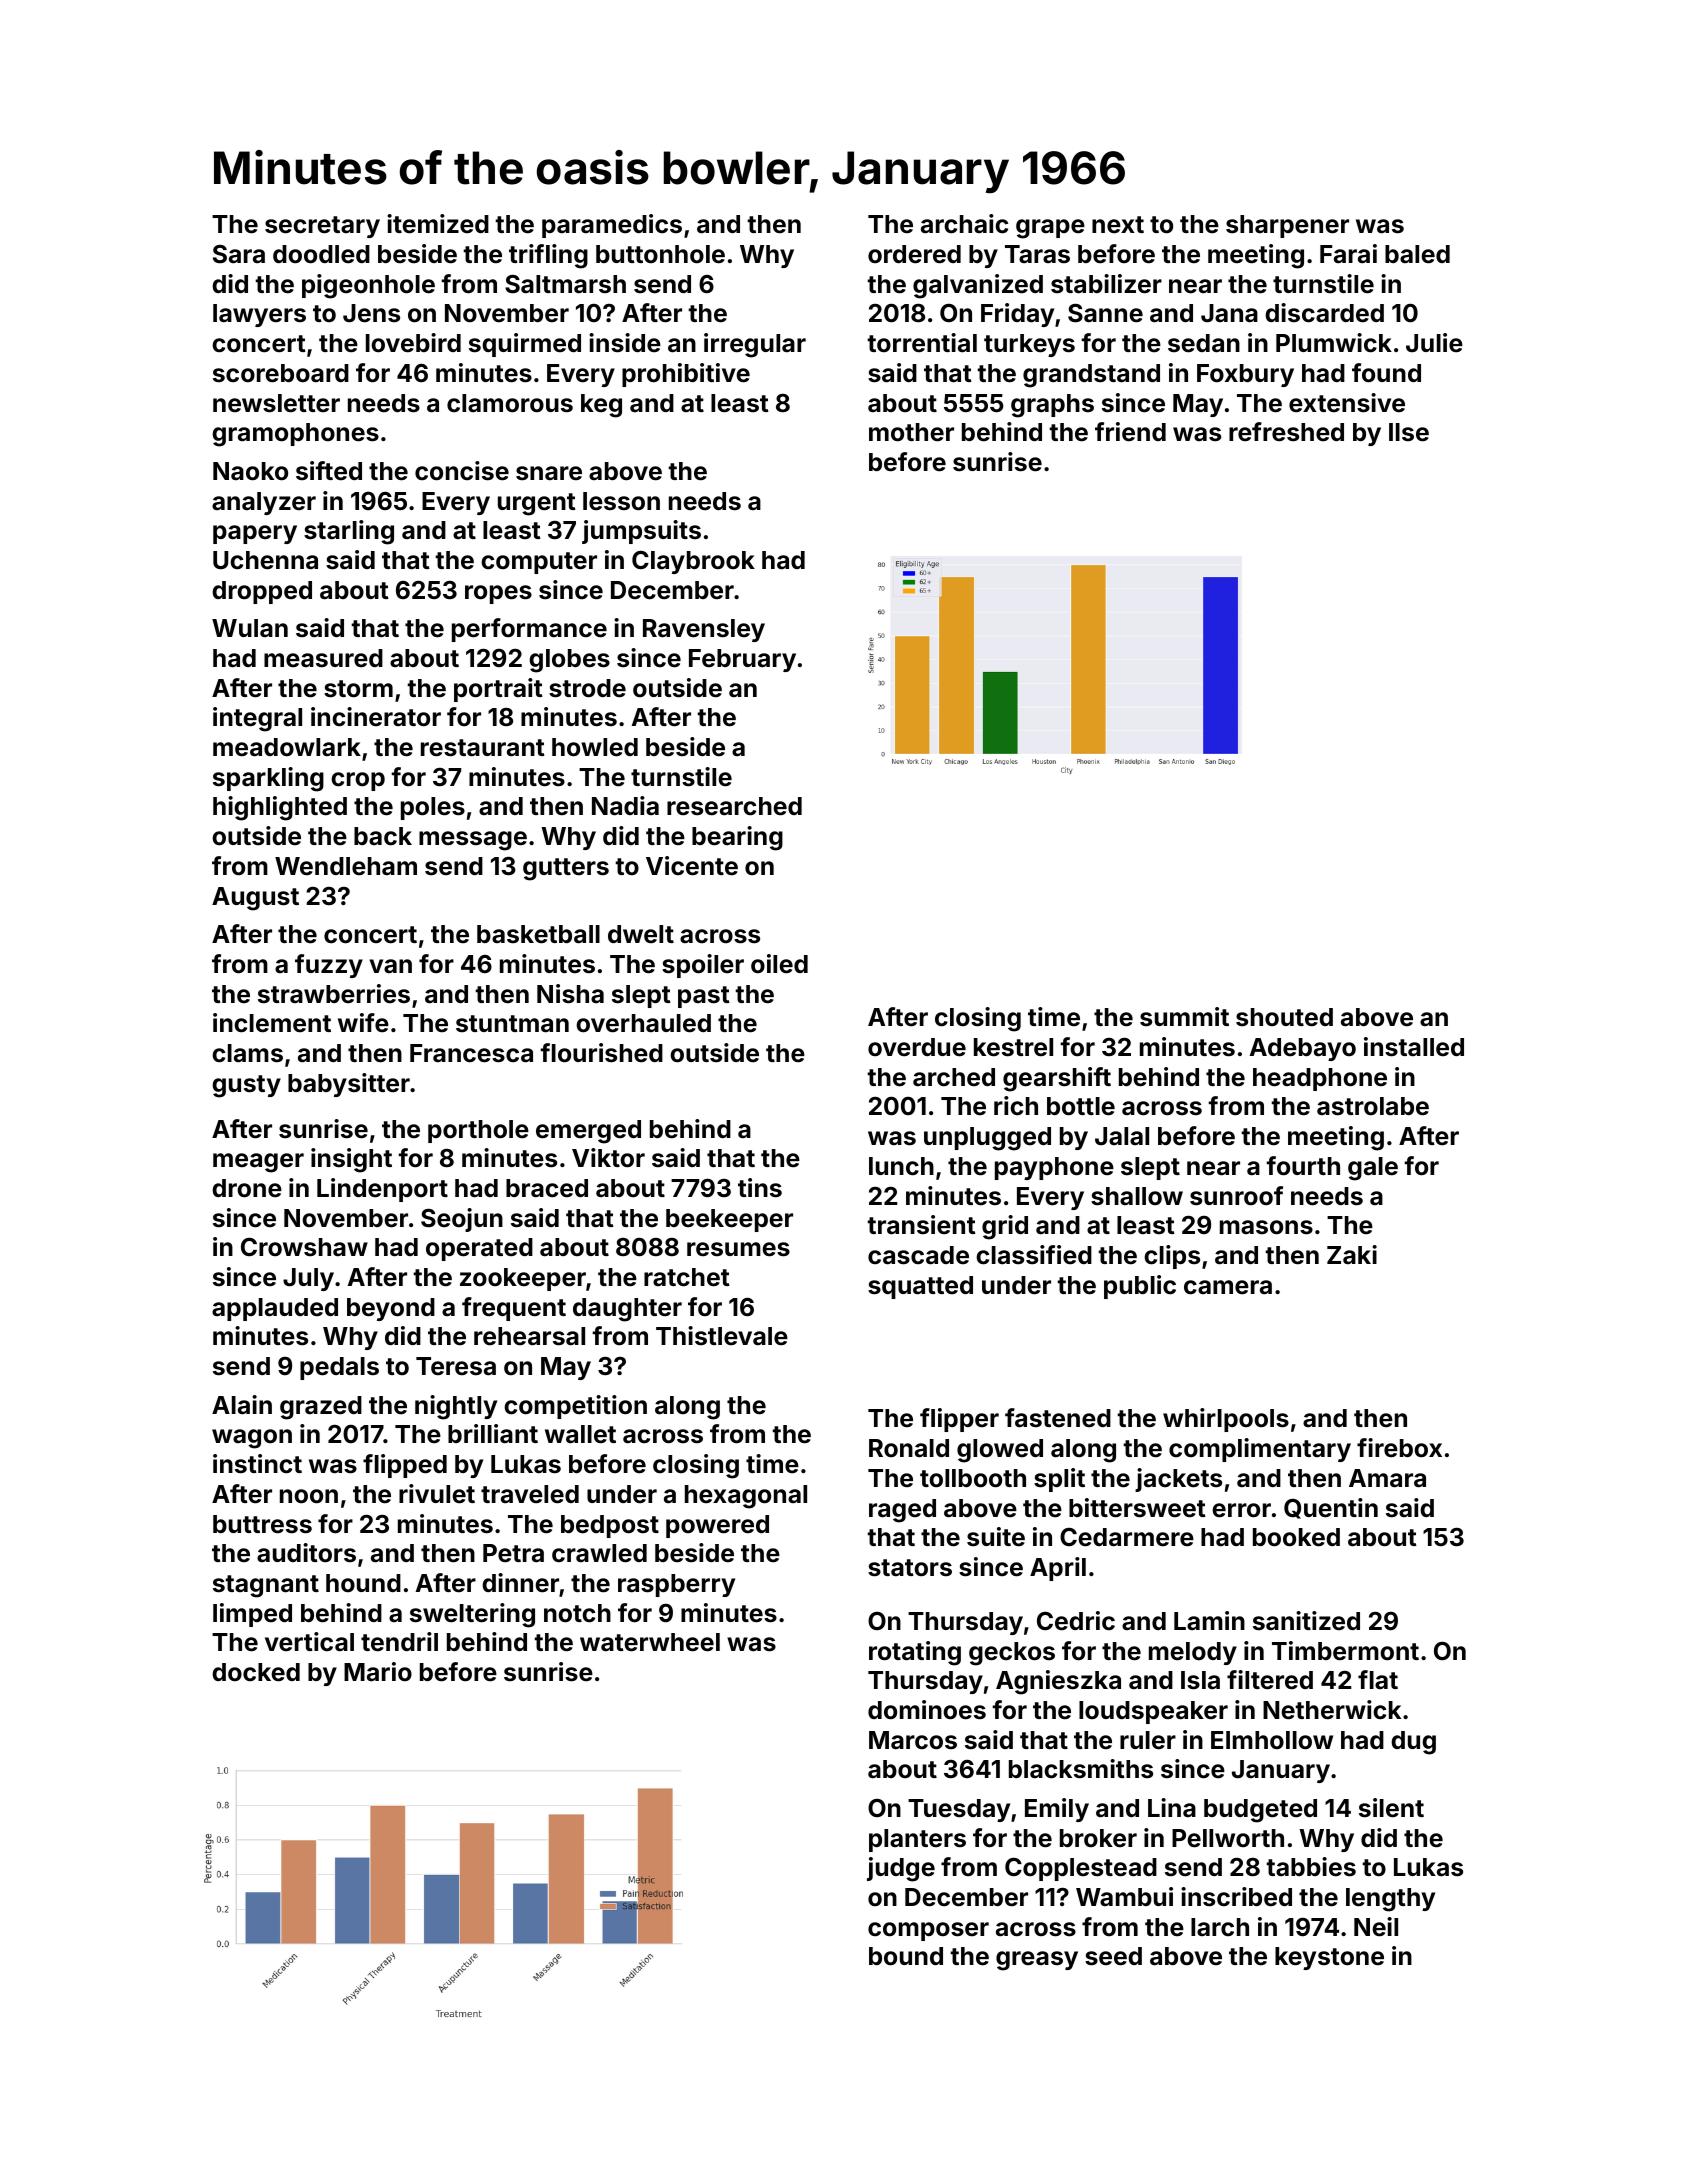 This screenshot has width=1683, height=2178. What do you see at coordinates (378, 1672) in the screenshot?
I see `Mario` at bounding box center [378, 1672].
